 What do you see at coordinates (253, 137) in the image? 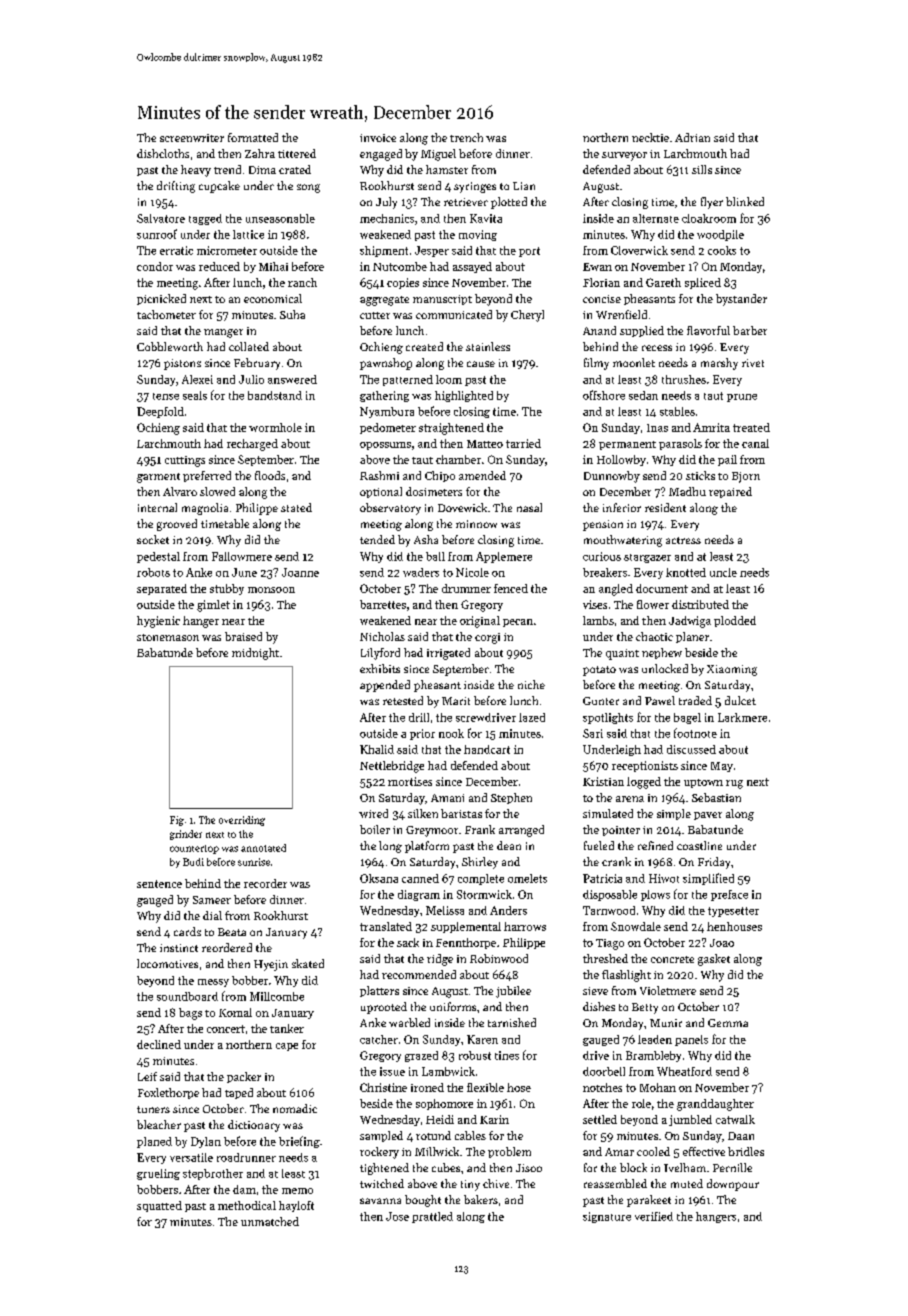
I see `formatted` at bounding box center [253, 137].
